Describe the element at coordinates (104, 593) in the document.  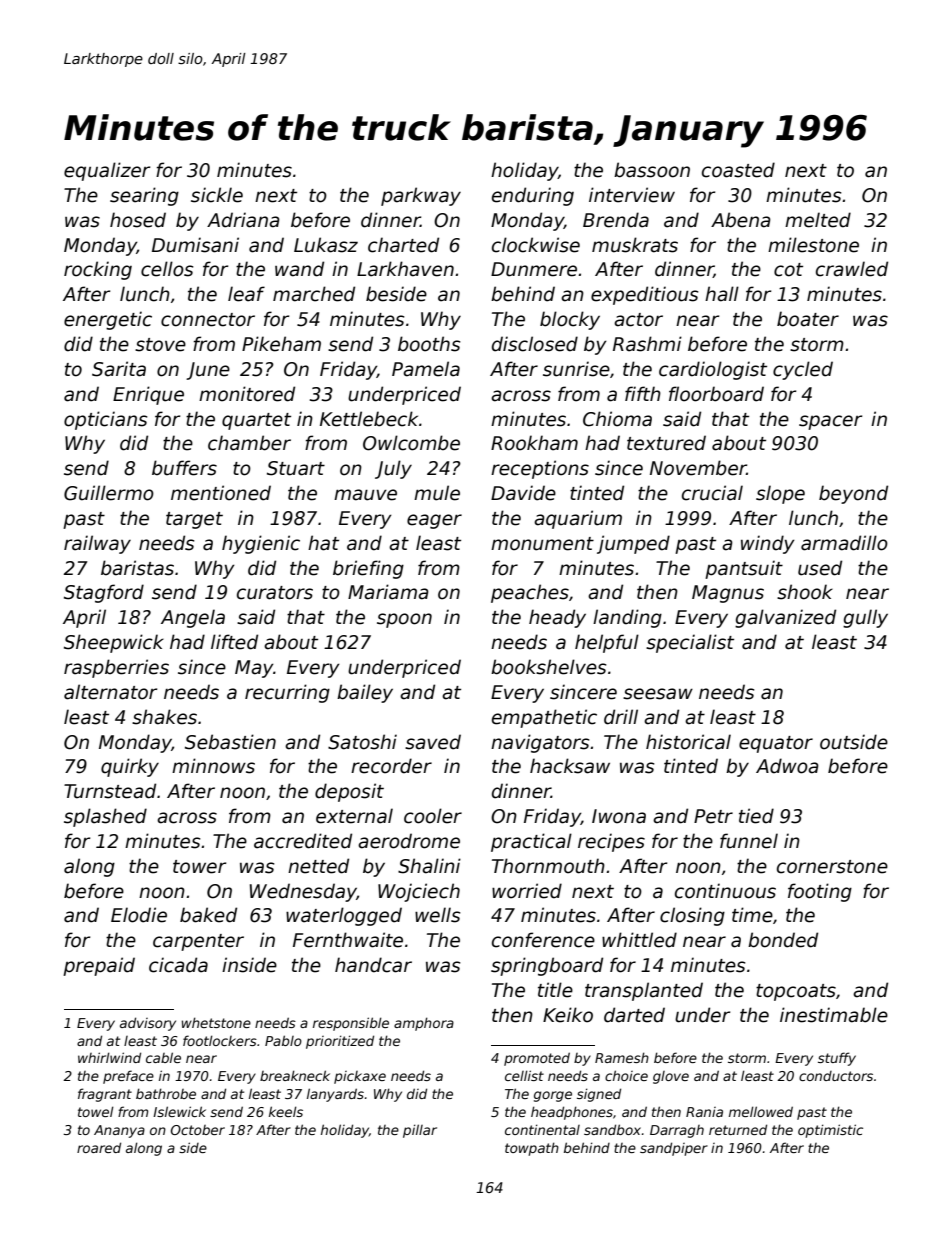
I see `Stagford` at that location.
